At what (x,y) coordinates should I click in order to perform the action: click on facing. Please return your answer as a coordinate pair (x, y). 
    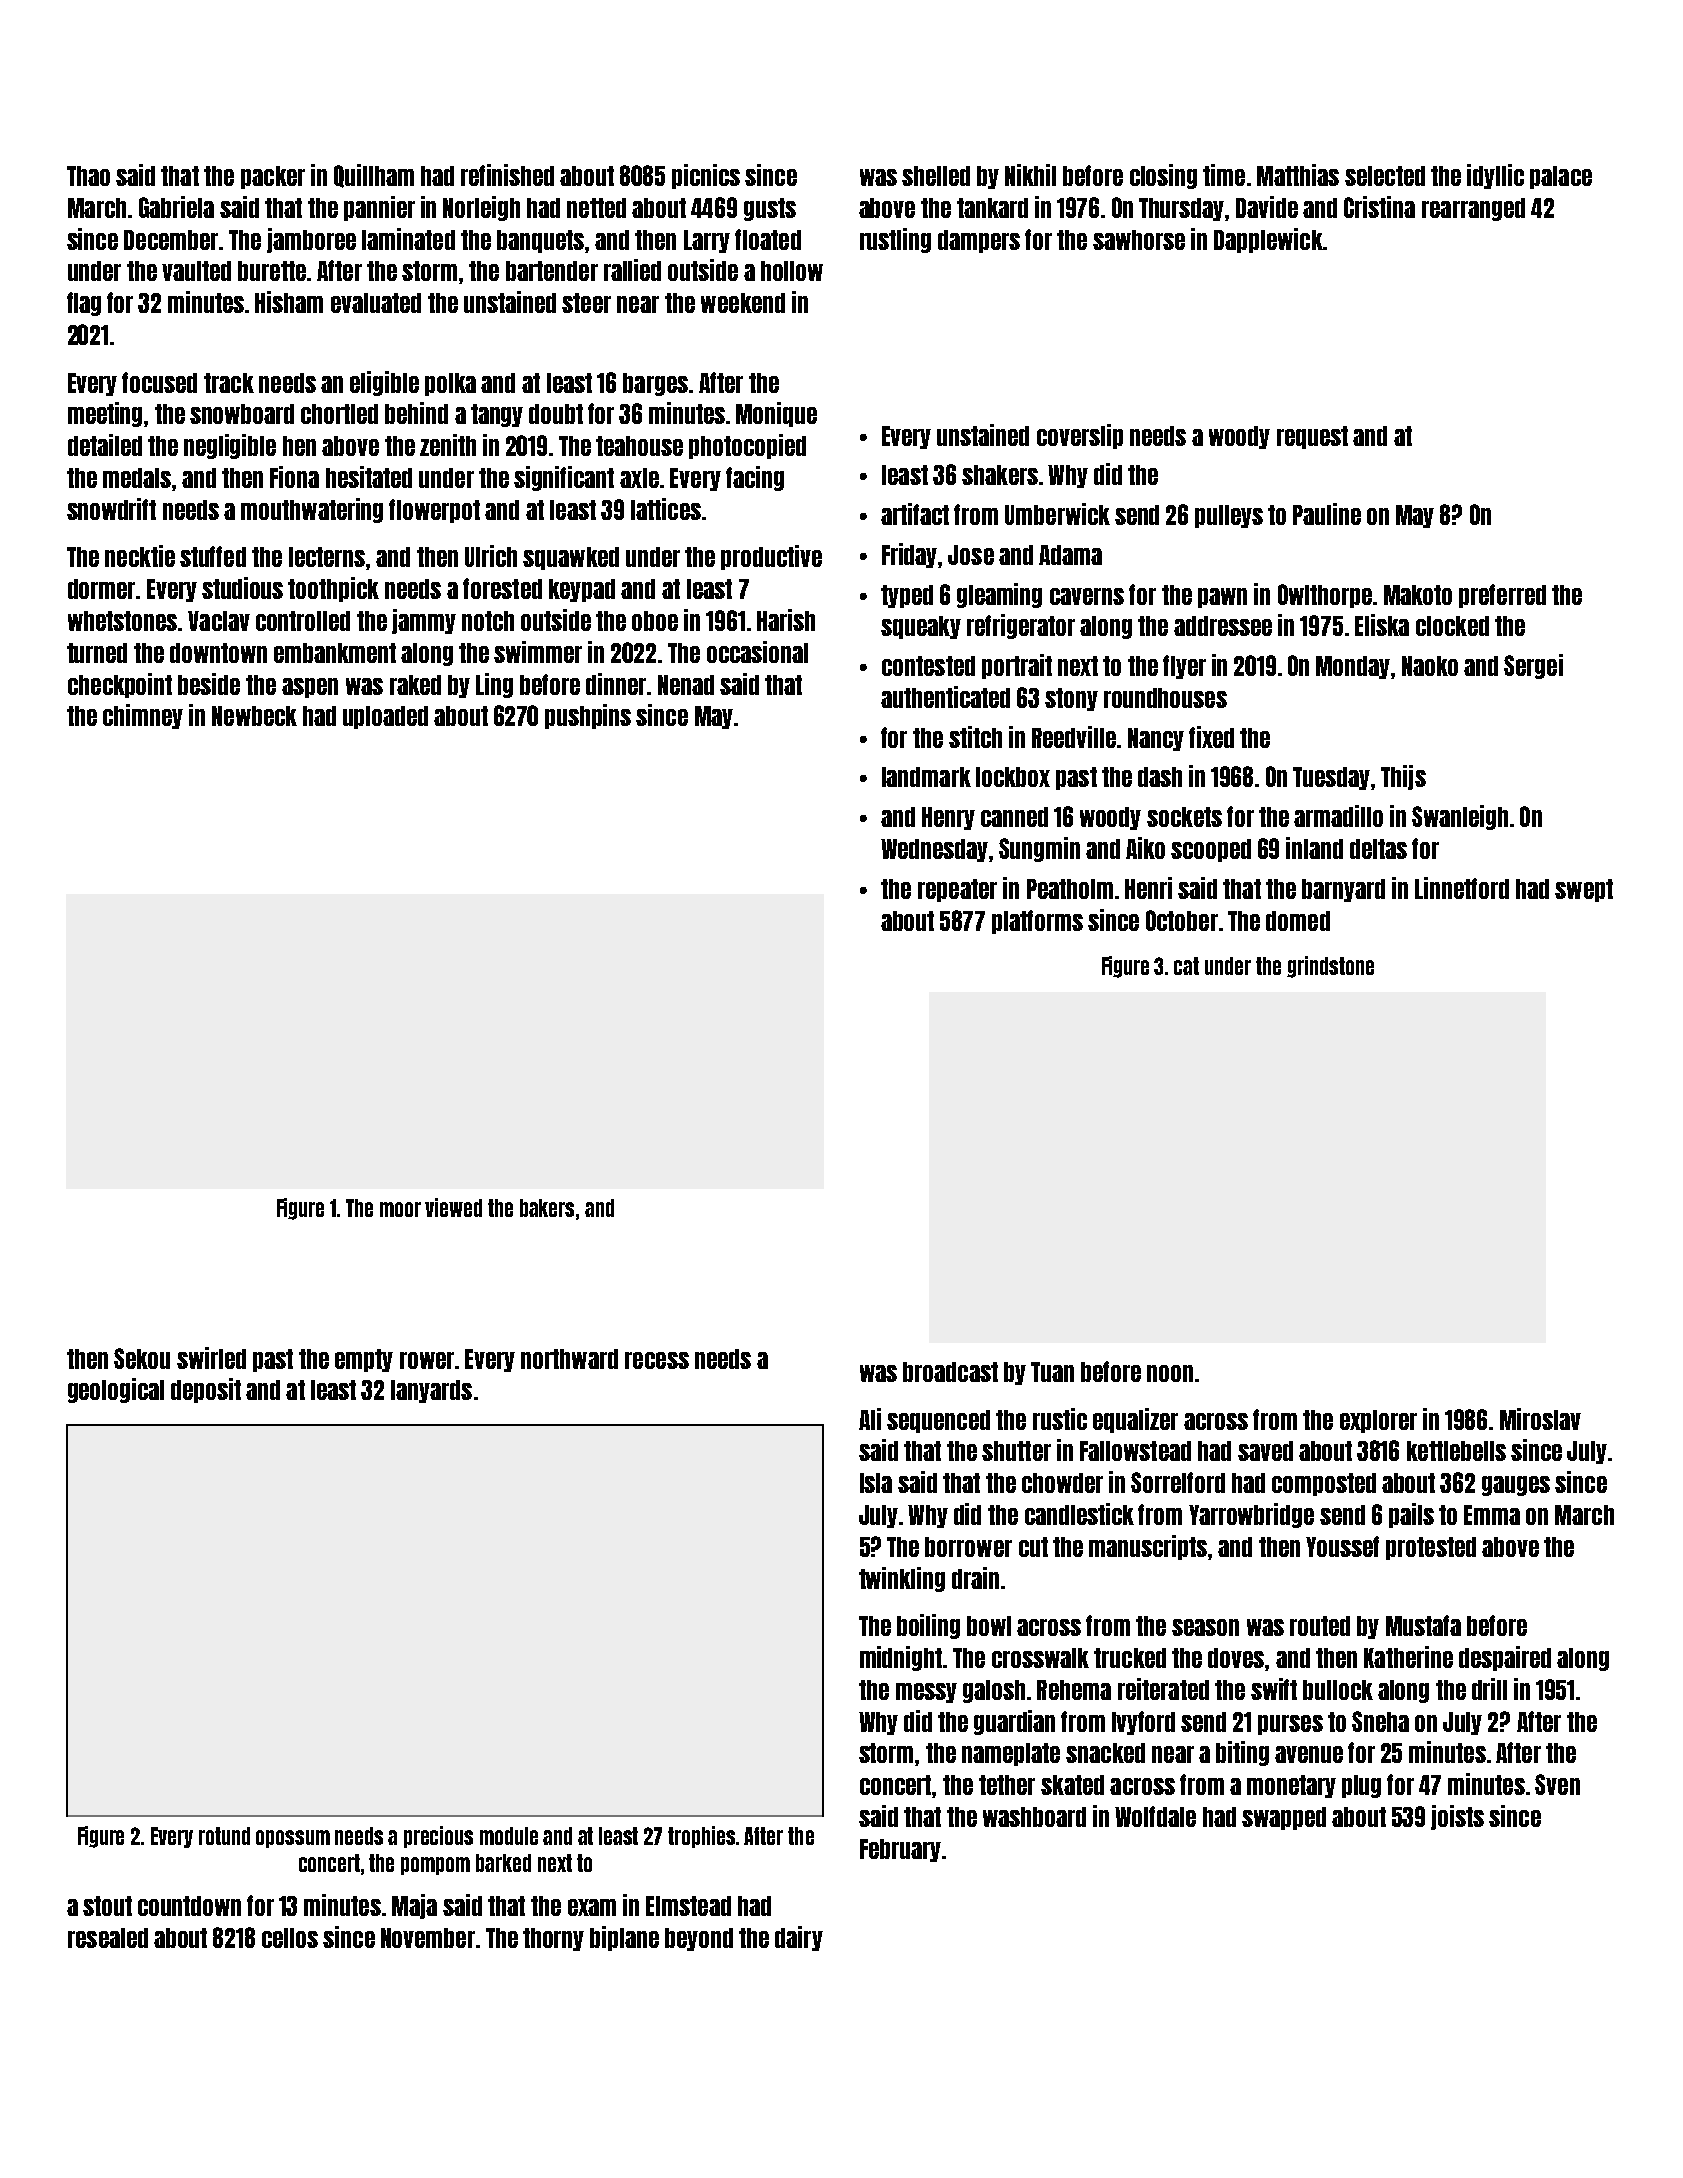
    Looking at the image, I should click on (755, 478).
